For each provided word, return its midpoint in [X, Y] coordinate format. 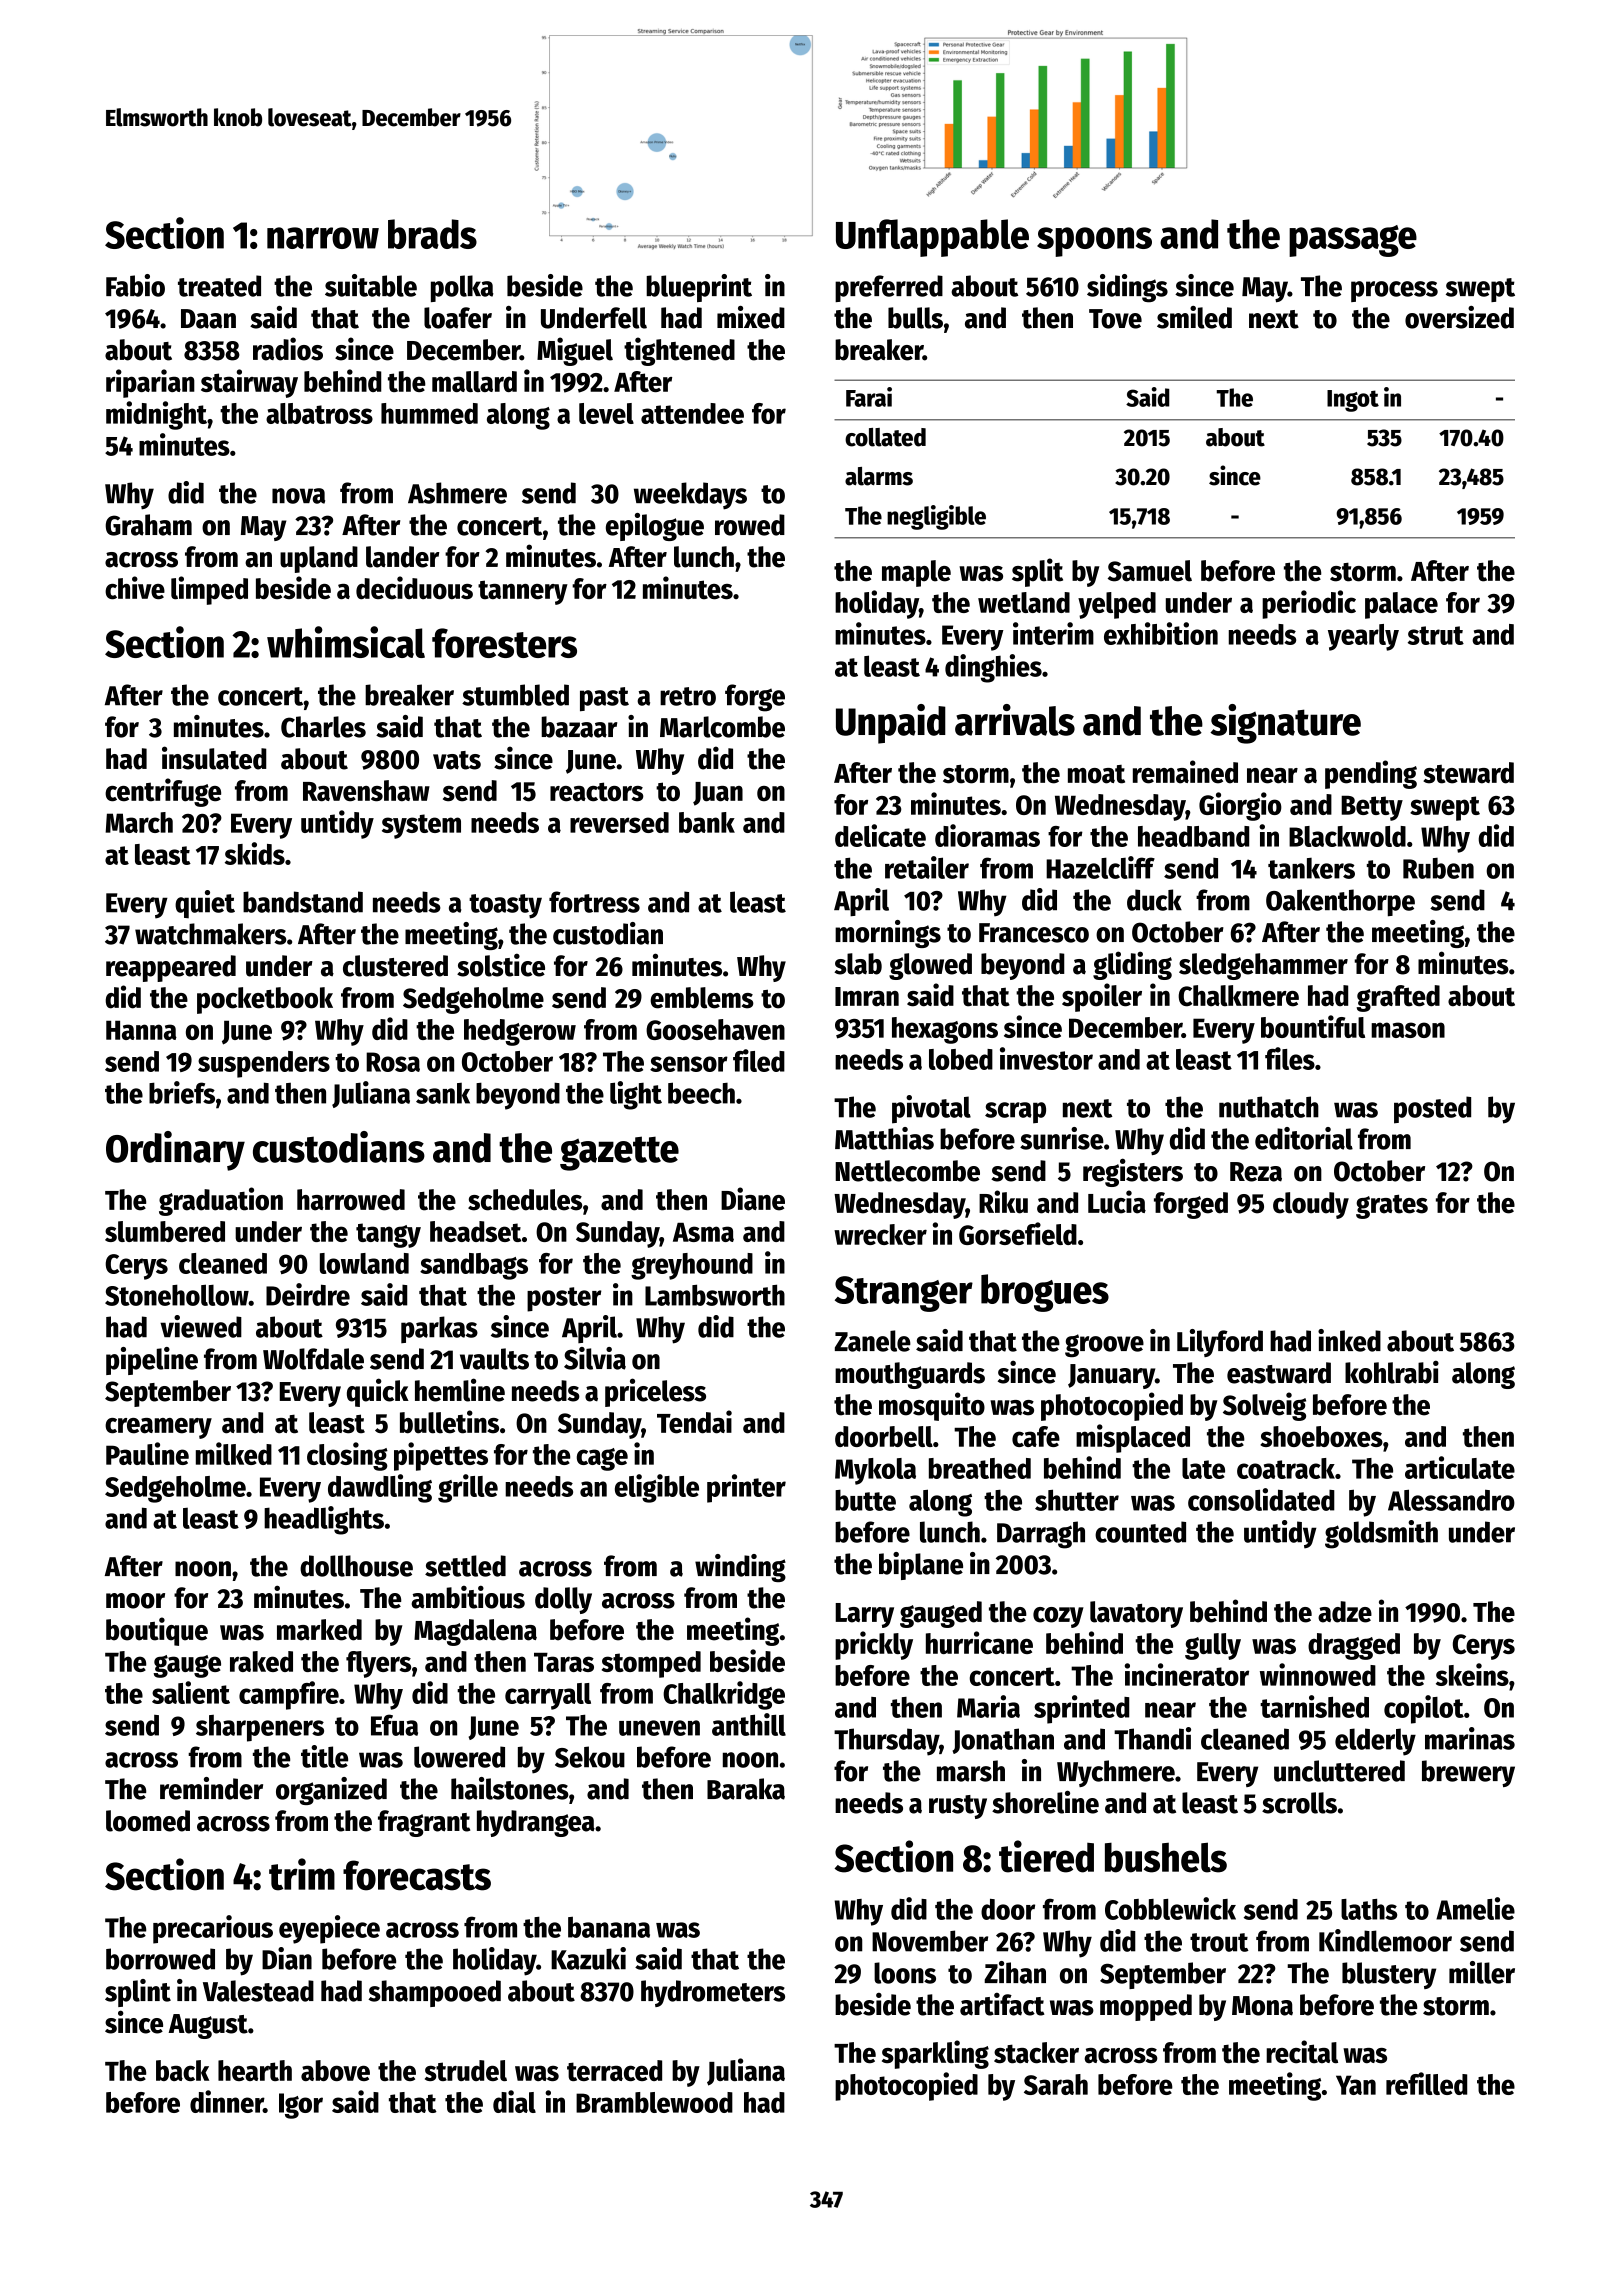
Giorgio [1240, 806]
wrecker [880, 1234]
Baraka [746, 1789]
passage [1353, 241]
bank [707, 822]
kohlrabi [1392, 1372]
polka [462, 288]
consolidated [1261, 1499]
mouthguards [910, 1375]
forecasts [417, 1875]
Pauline [147, 1453]
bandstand [303, 902]
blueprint [699, 288]
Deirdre [308, 1294]
